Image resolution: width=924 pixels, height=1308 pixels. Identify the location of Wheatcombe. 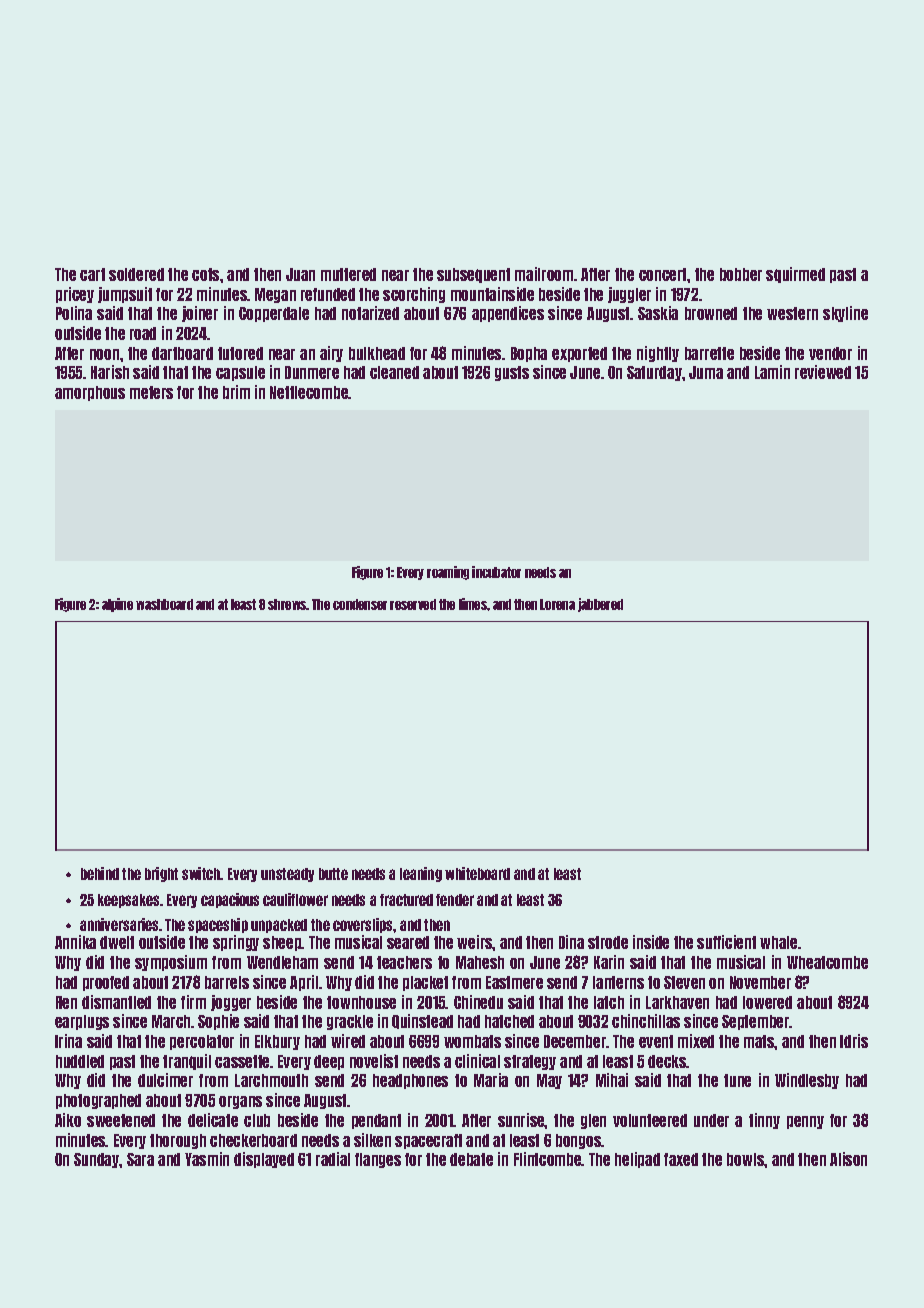
(827, 962).
